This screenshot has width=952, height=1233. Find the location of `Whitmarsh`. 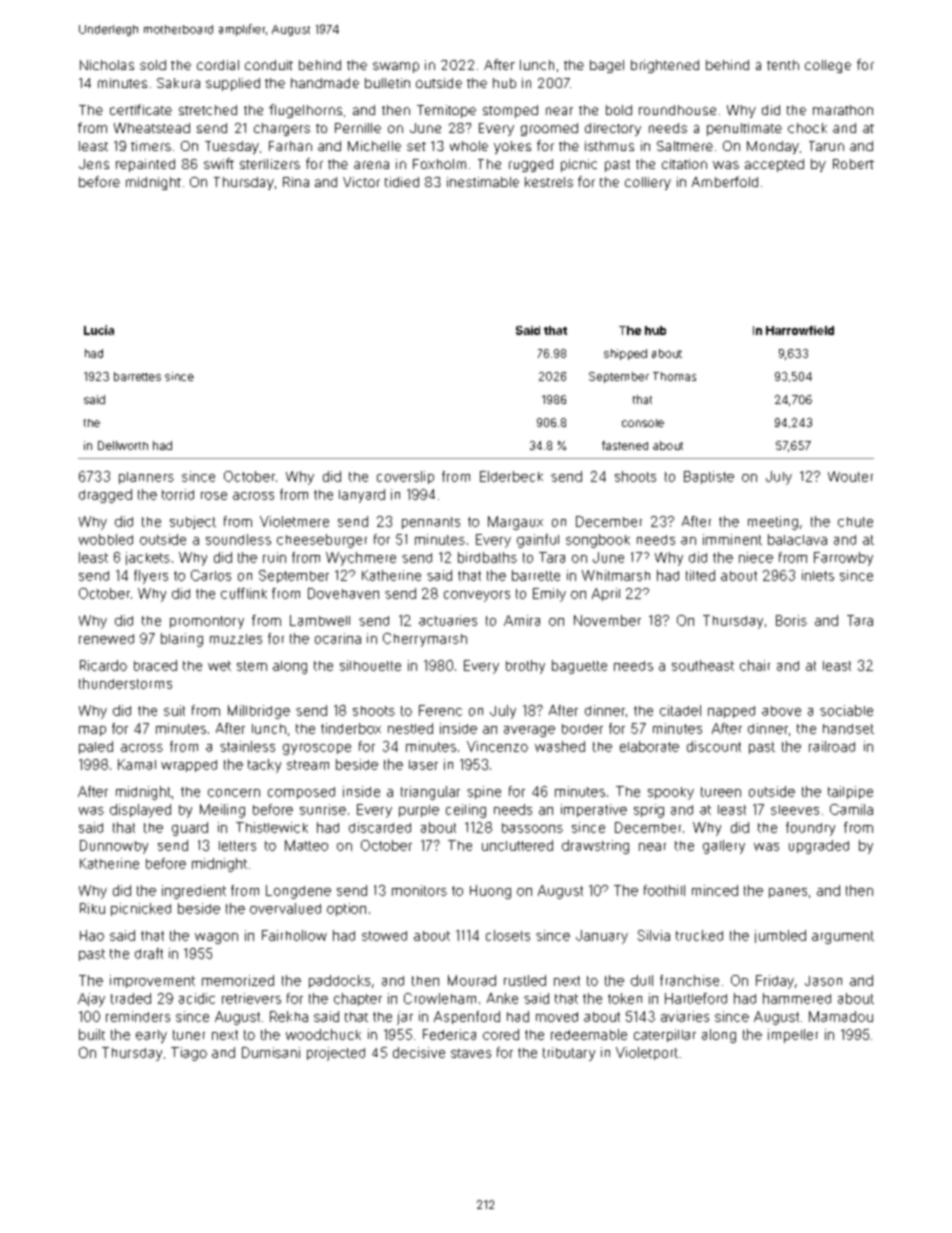

Whitmarsh is located at coordinates (616, 575).
